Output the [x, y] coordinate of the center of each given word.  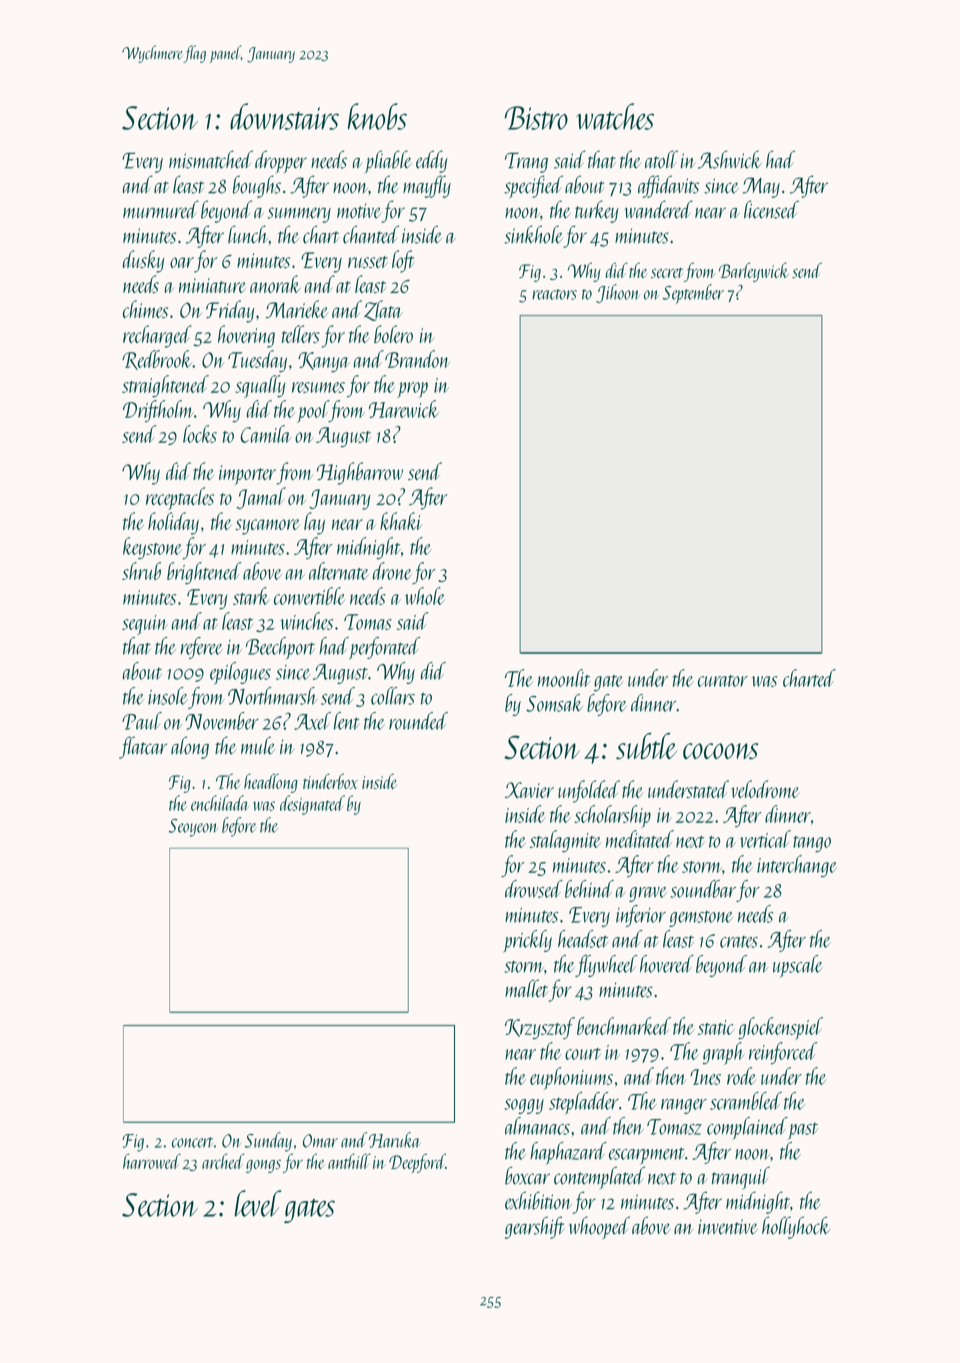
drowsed [534, 889]
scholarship [612, 816]
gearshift [535, 1227]
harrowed [152, 1161]
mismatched [211, 159]
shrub [141, 571]
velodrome [765, 789]
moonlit [564, 678]
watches [615, 116]
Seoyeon [193, 828]
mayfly [427, 186]
